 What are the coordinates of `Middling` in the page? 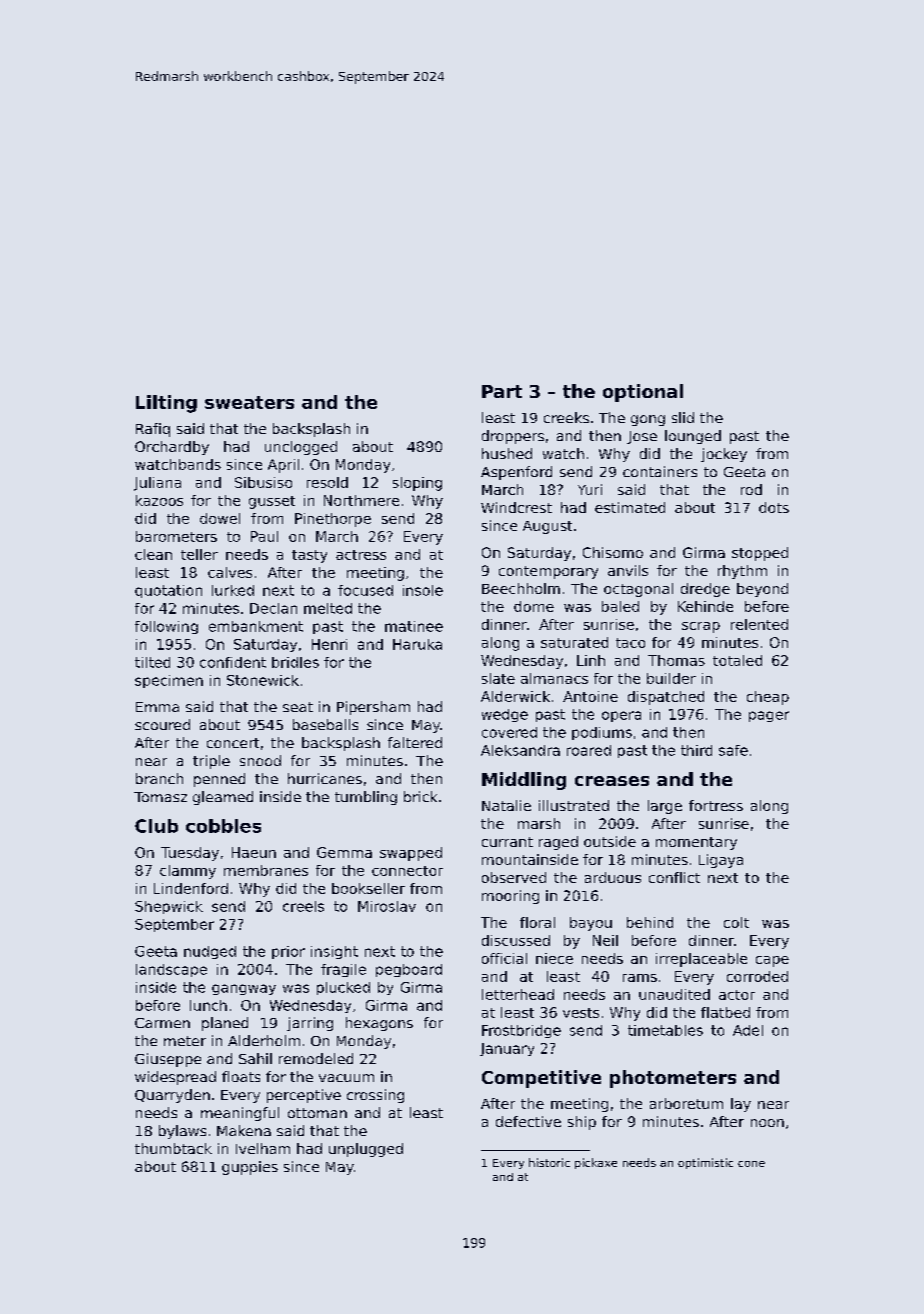 It's located at (524, 781).
